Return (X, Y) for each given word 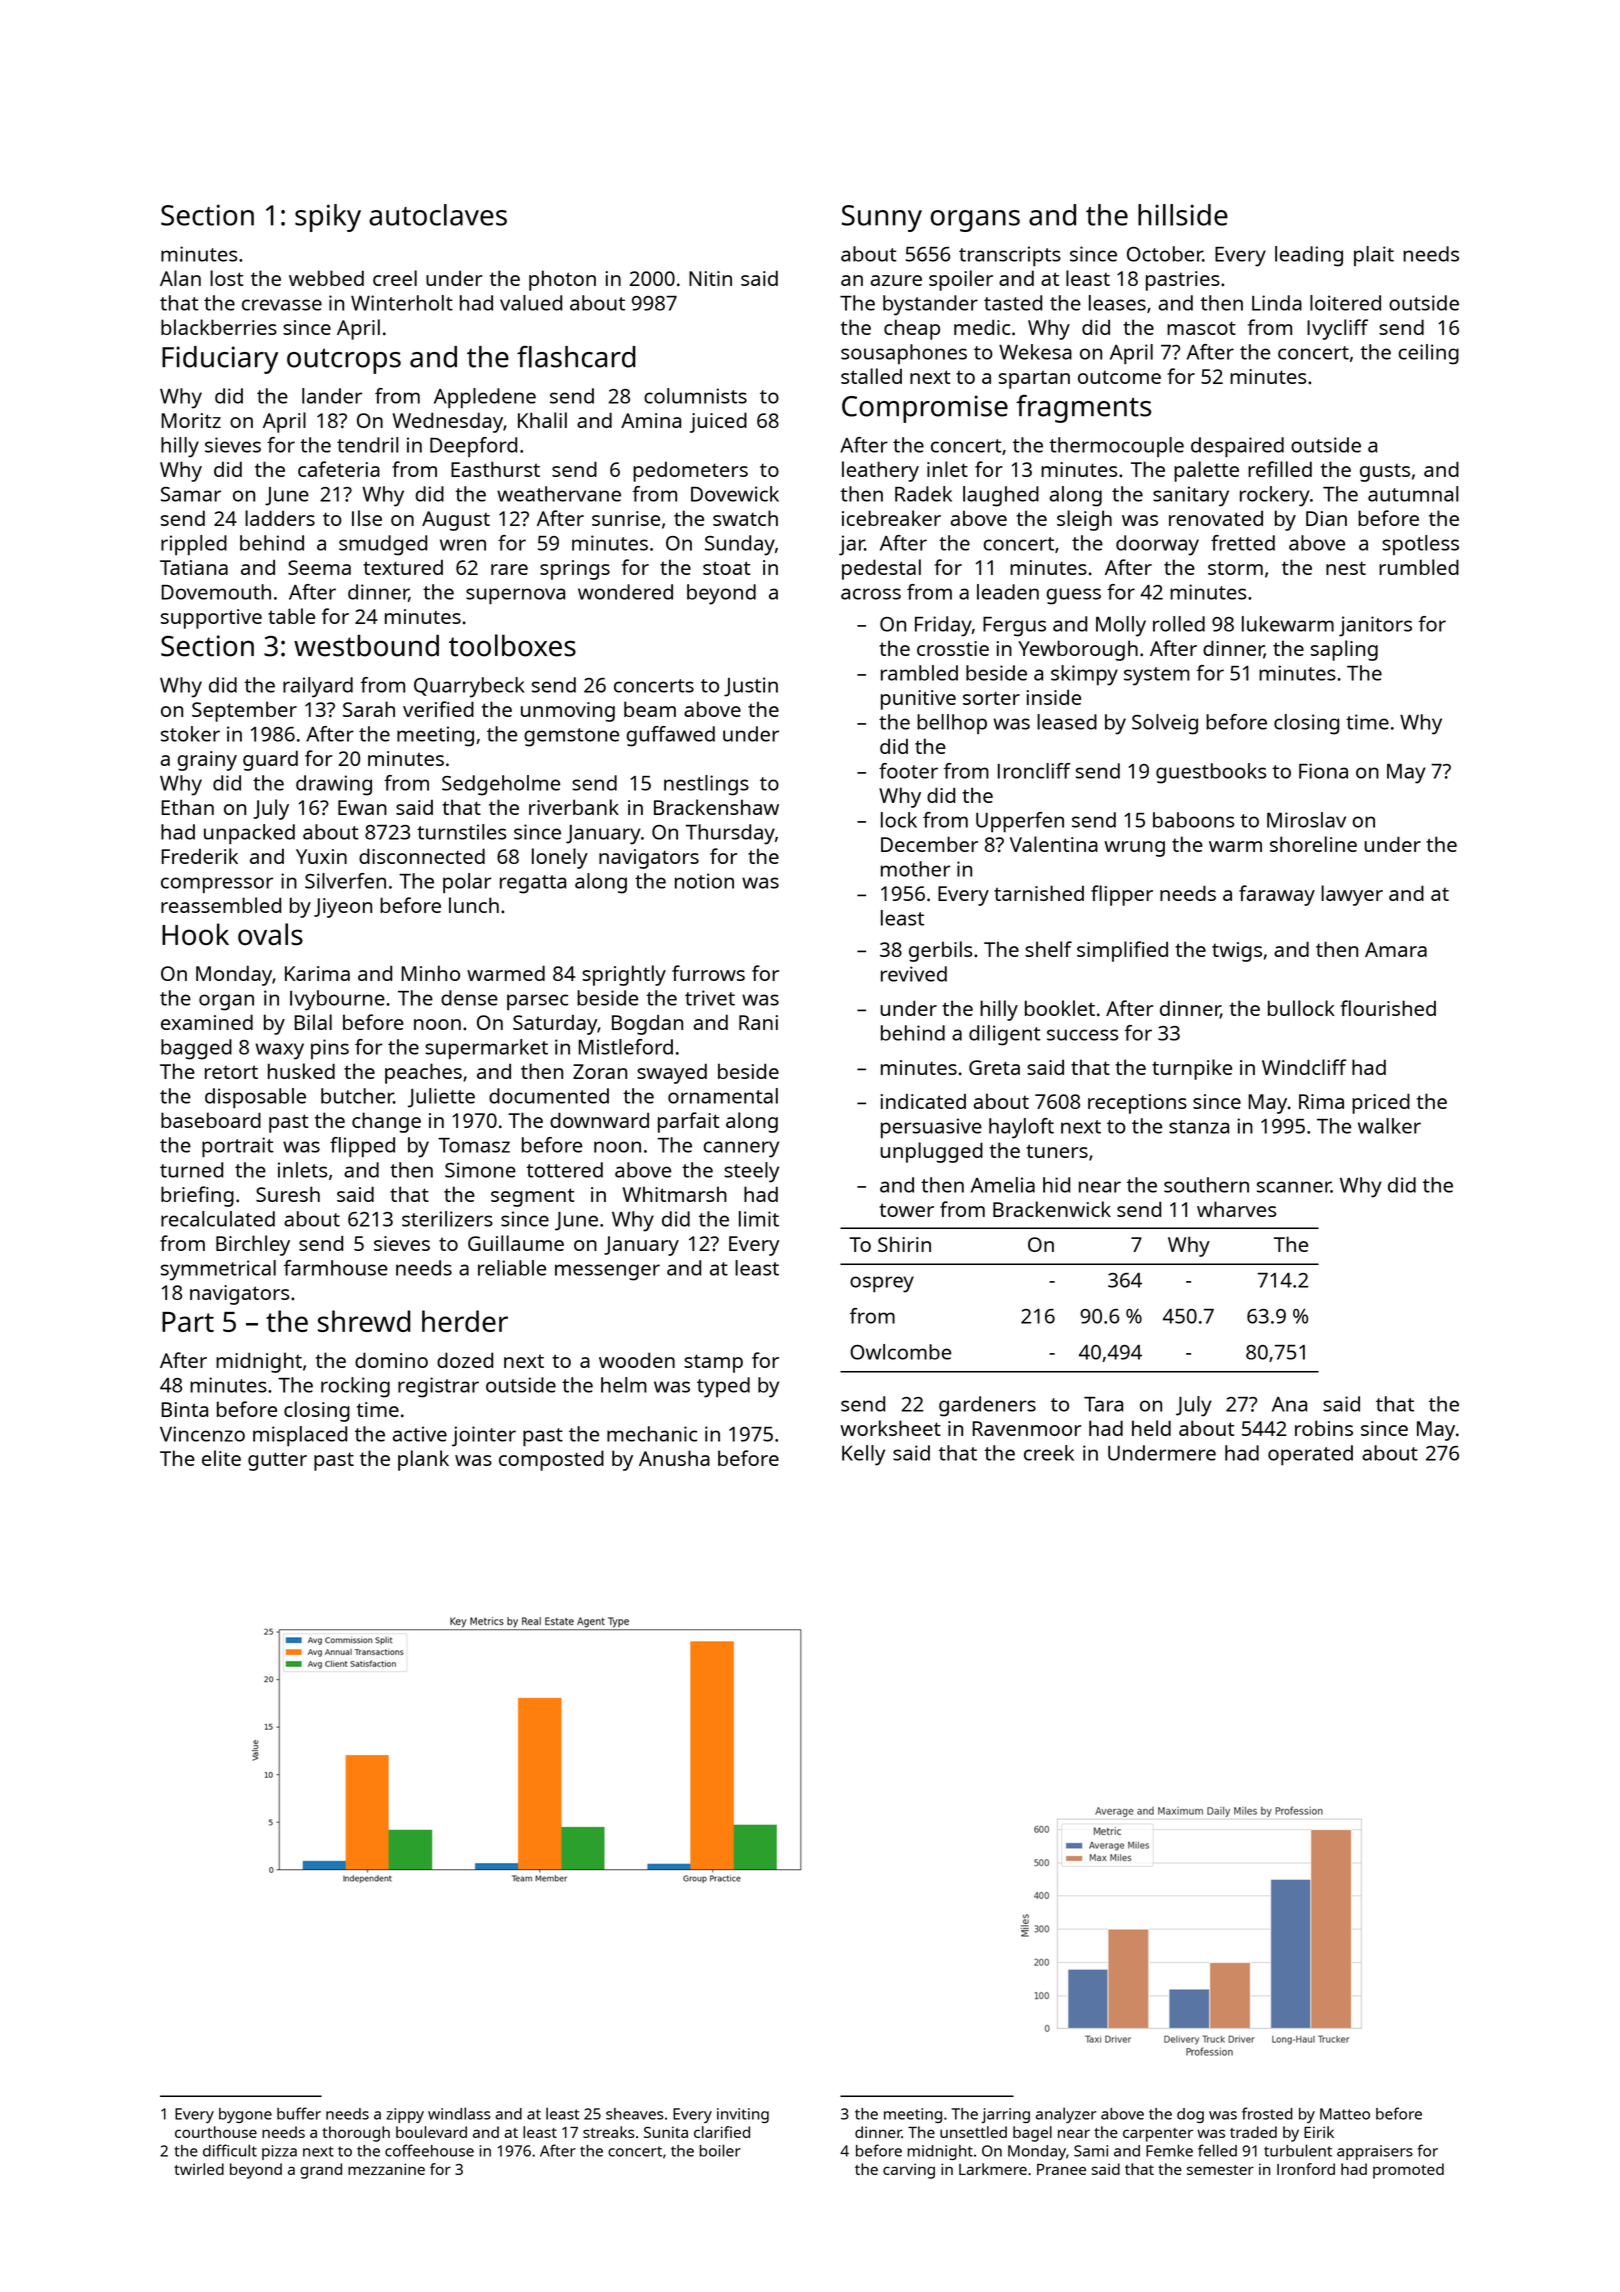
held (1151, 1428)
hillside (1183, 215)
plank (423, 1460)
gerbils (940, 951)
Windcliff (1304, 1067)
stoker (190, 734)
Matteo (1345, 2114)
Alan (180, 278)
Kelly (863, 1455)
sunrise (626, 518)
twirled (199, 2169)
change (386, 1122)
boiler (720, 2150)
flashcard (576, 357)
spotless (1420, 545)
